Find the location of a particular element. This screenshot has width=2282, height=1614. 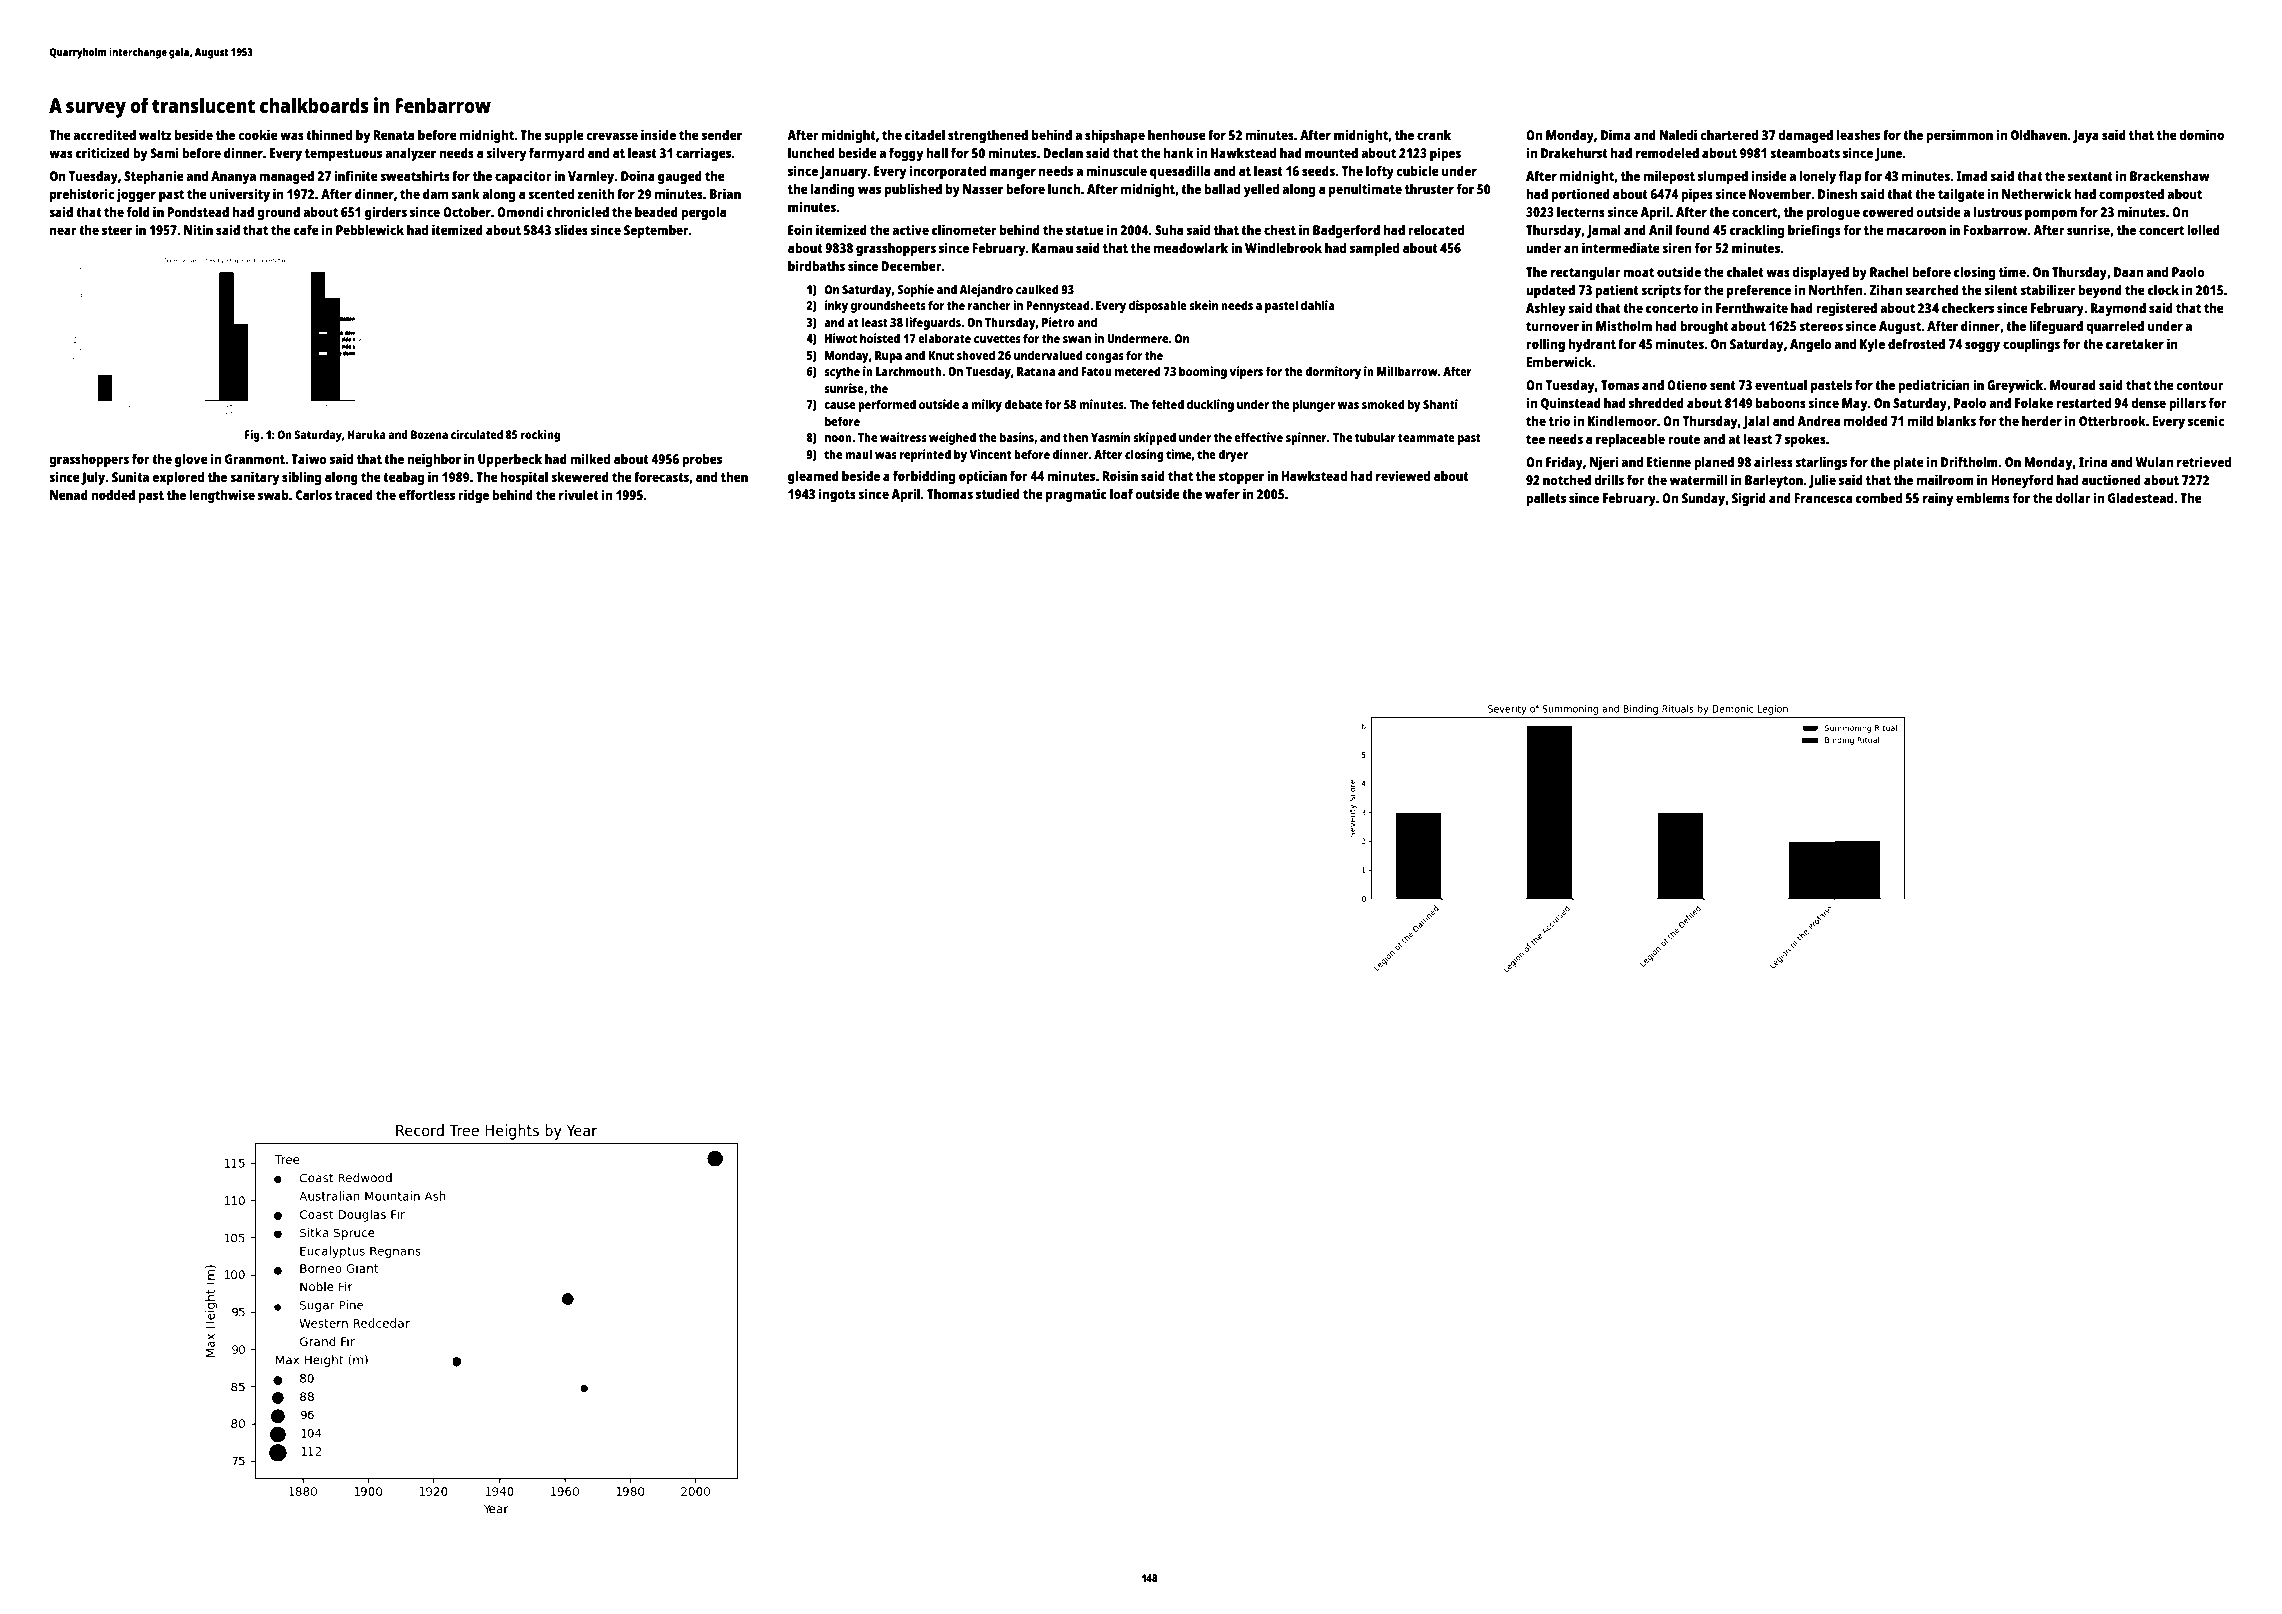

chest is located at coordinates (1280, 230).
